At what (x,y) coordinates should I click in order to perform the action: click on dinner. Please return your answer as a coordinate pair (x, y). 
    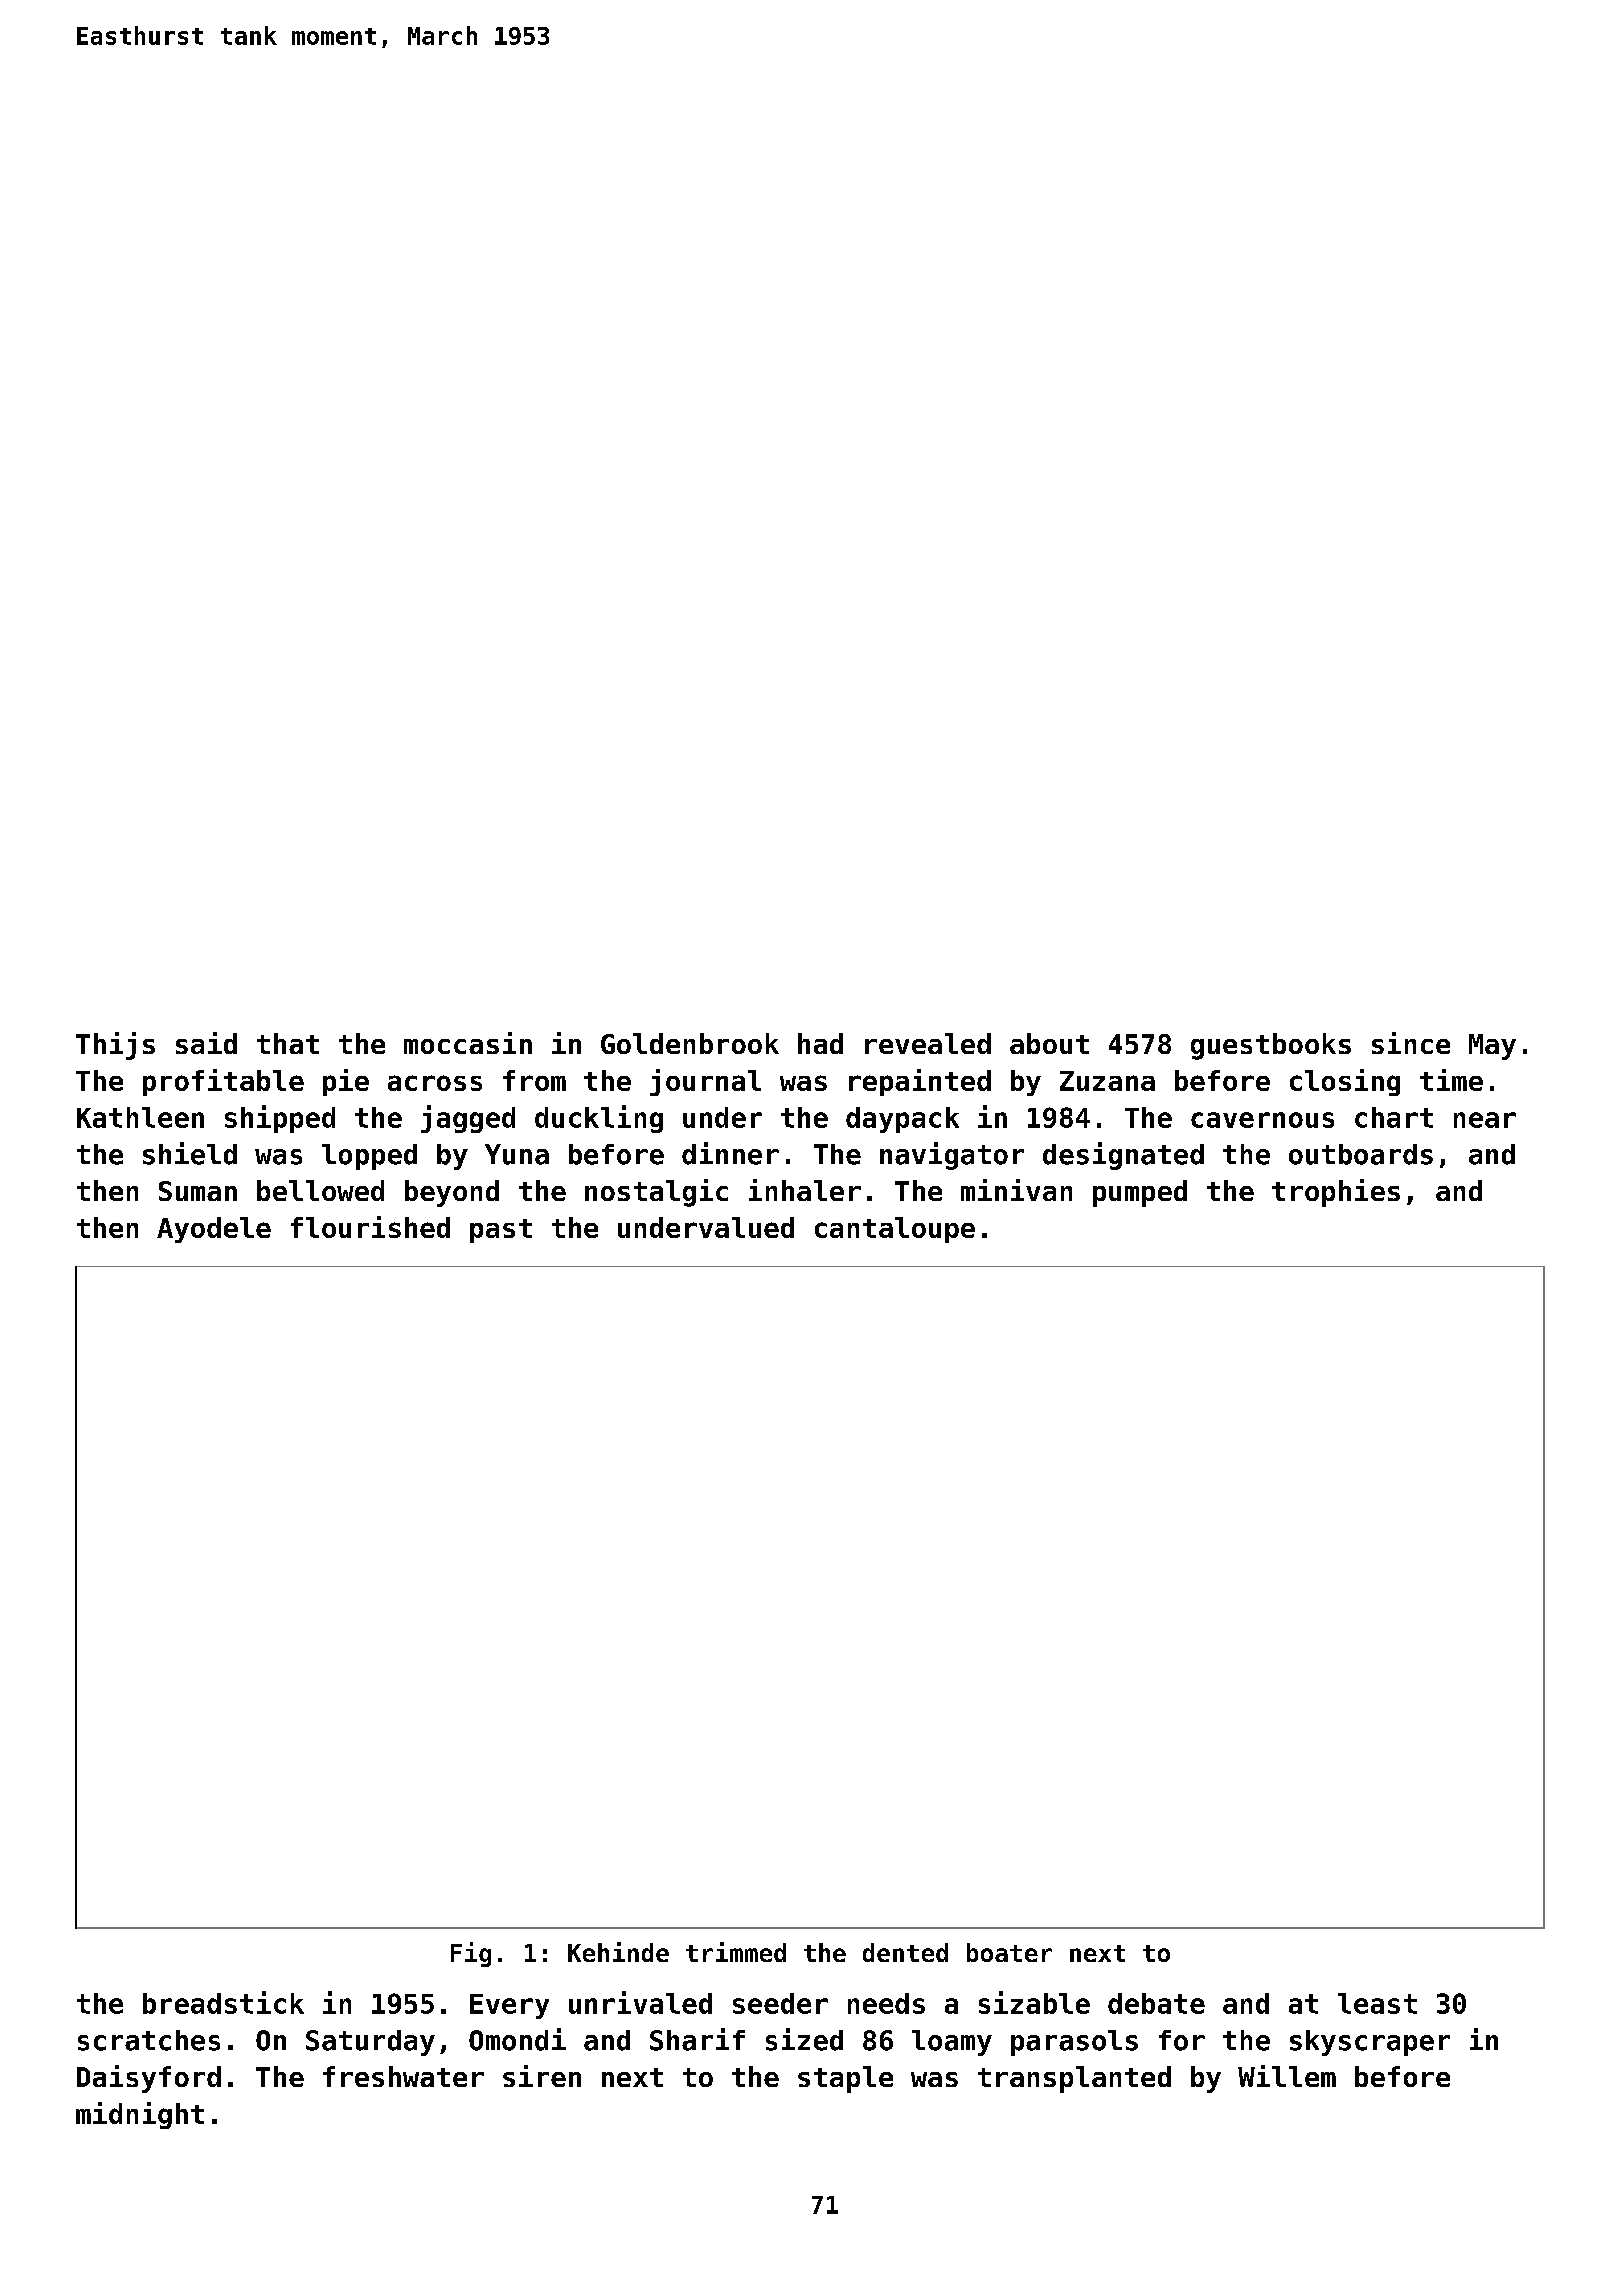
    Looking at the image, I should click on (730, 1153).
